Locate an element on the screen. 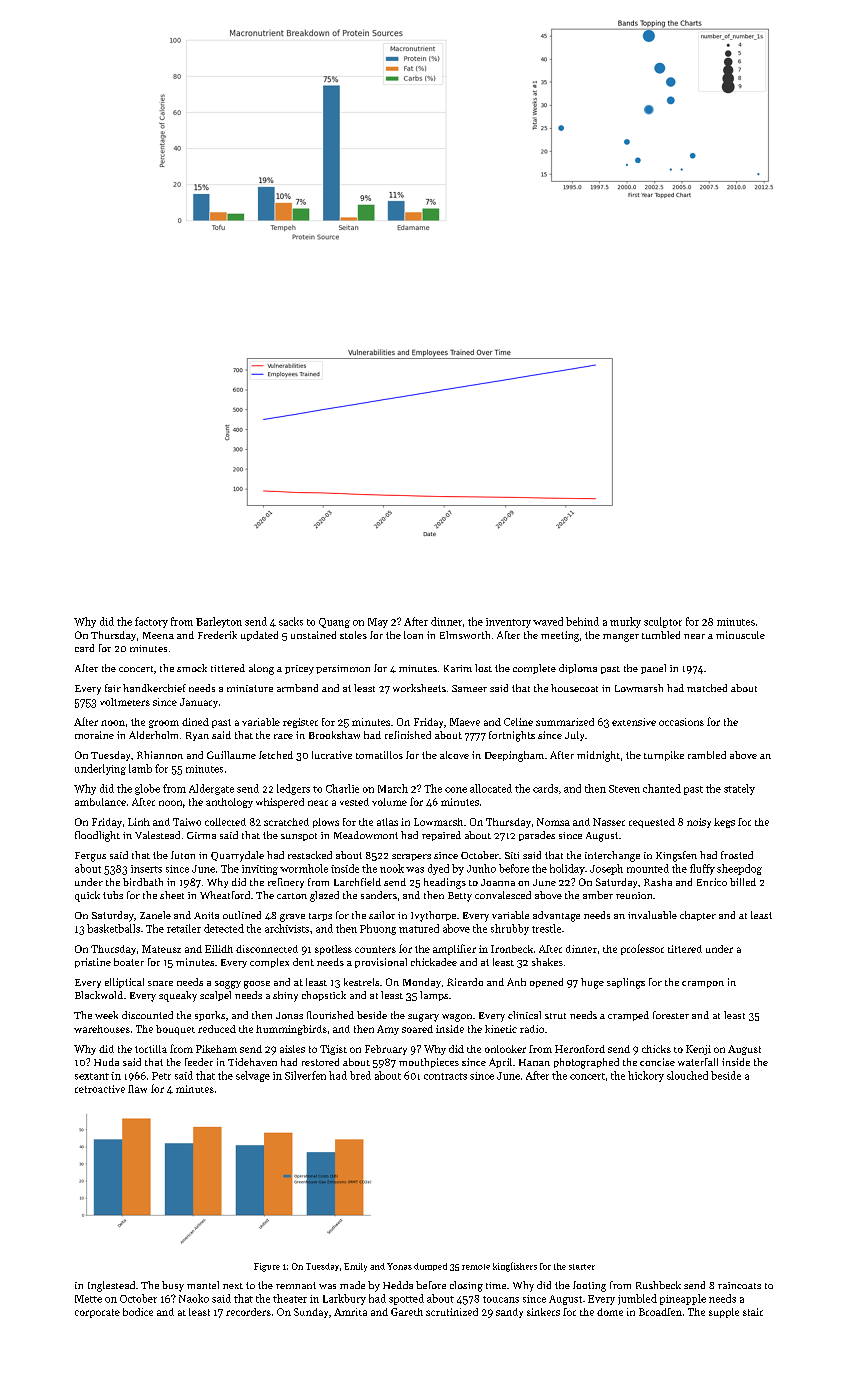 The width and height of the screenshot is (849, 1400). matched is located at coordinates (707, 688).
